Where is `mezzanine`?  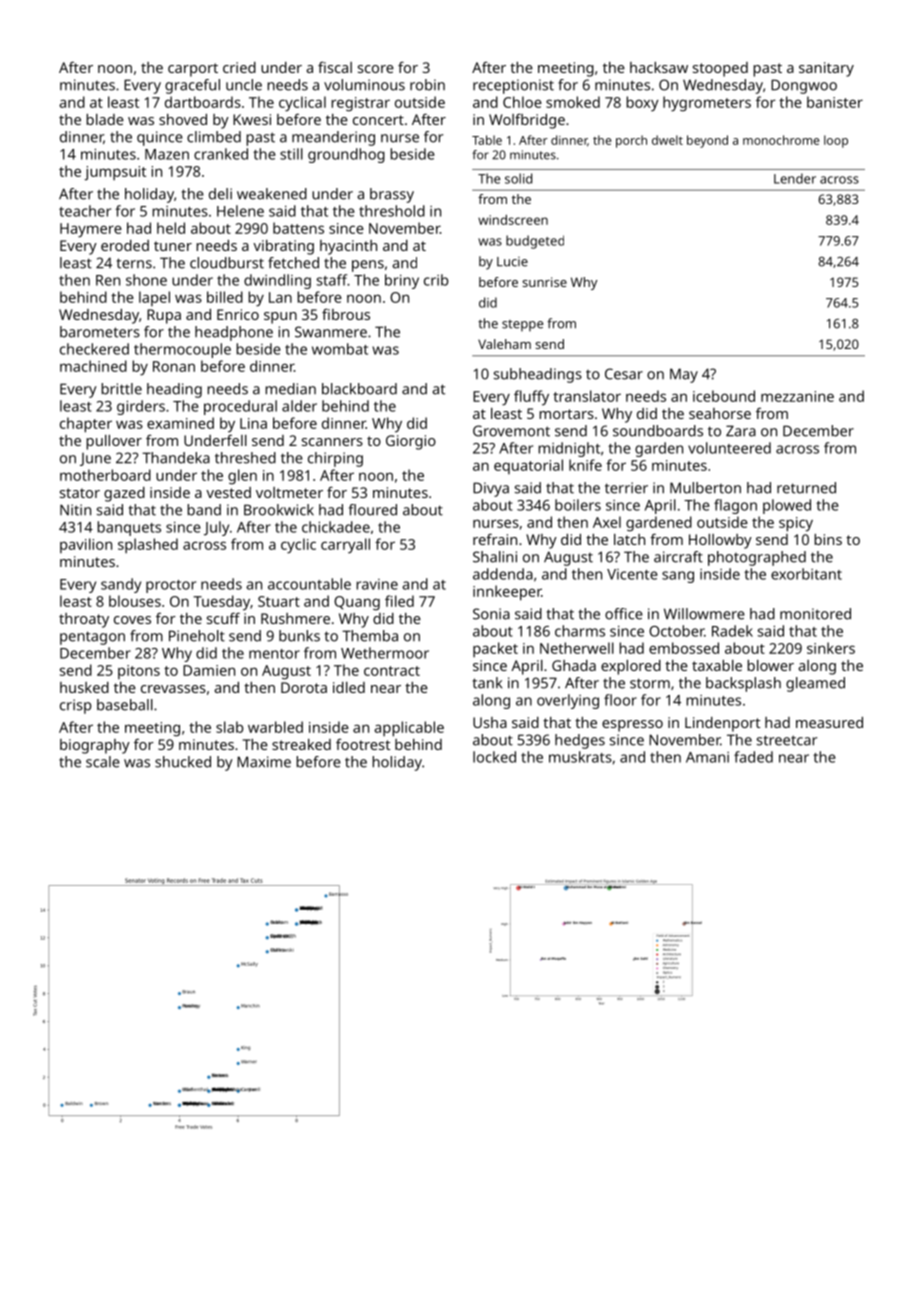
mezzanine is located at coordinates (797, 396).
